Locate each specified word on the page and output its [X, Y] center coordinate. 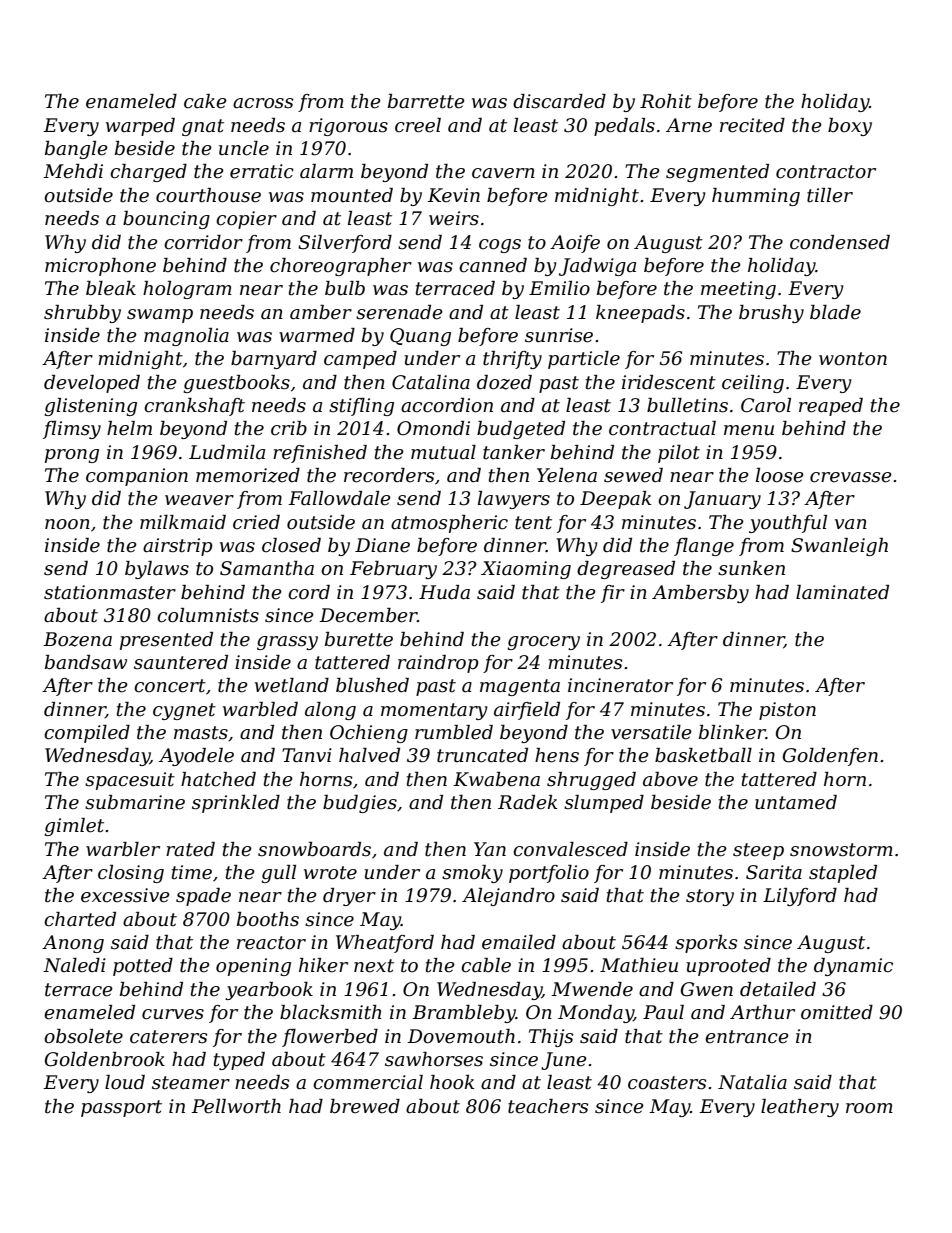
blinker [732, 732]
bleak [111, 288]
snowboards [314, 849]
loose [780, 475]
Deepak [615, 500]
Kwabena [496, 779]
